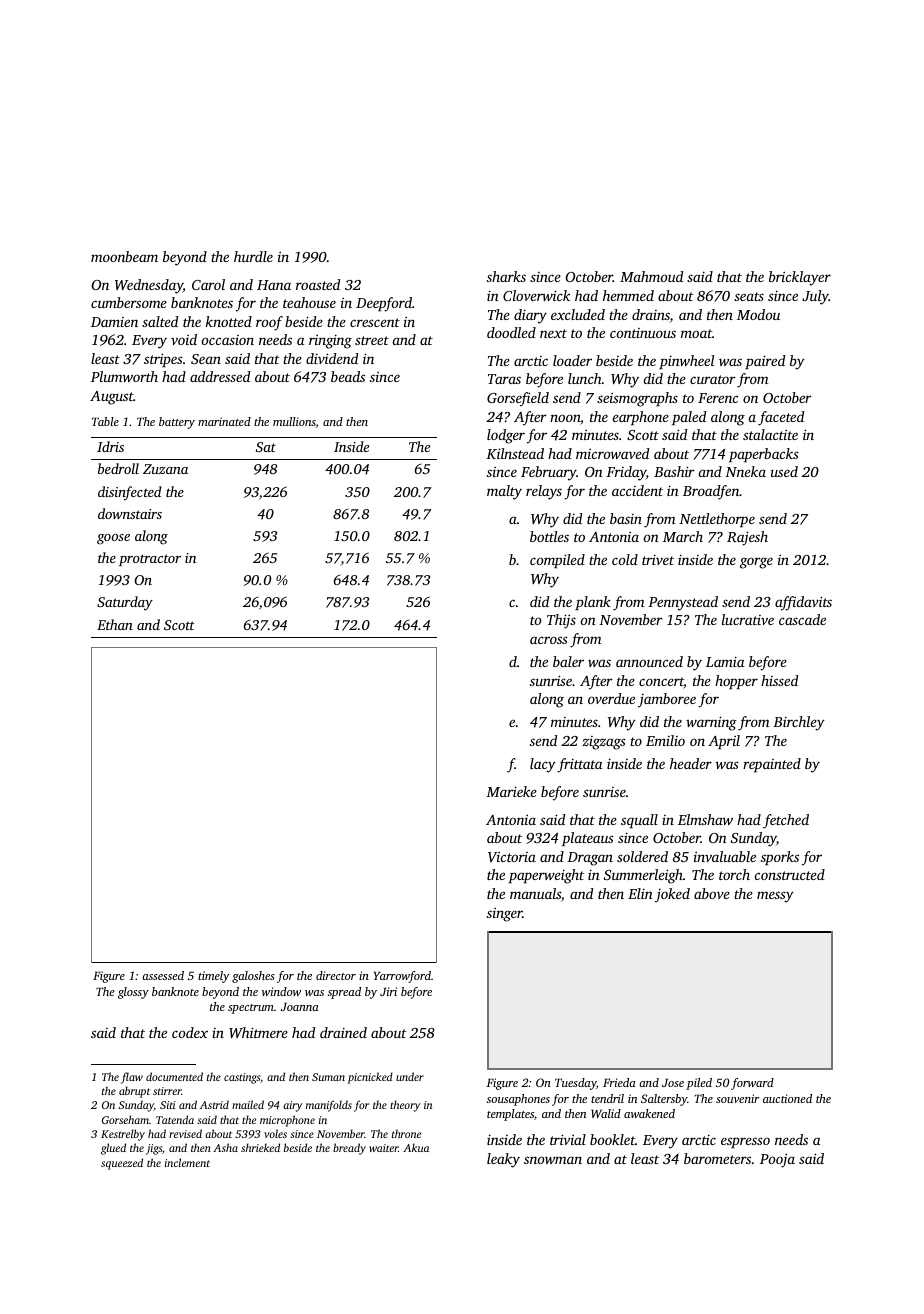 The width and height of the screenshot is (924, 1314). I want to click on lacy, so click(543, 765).
